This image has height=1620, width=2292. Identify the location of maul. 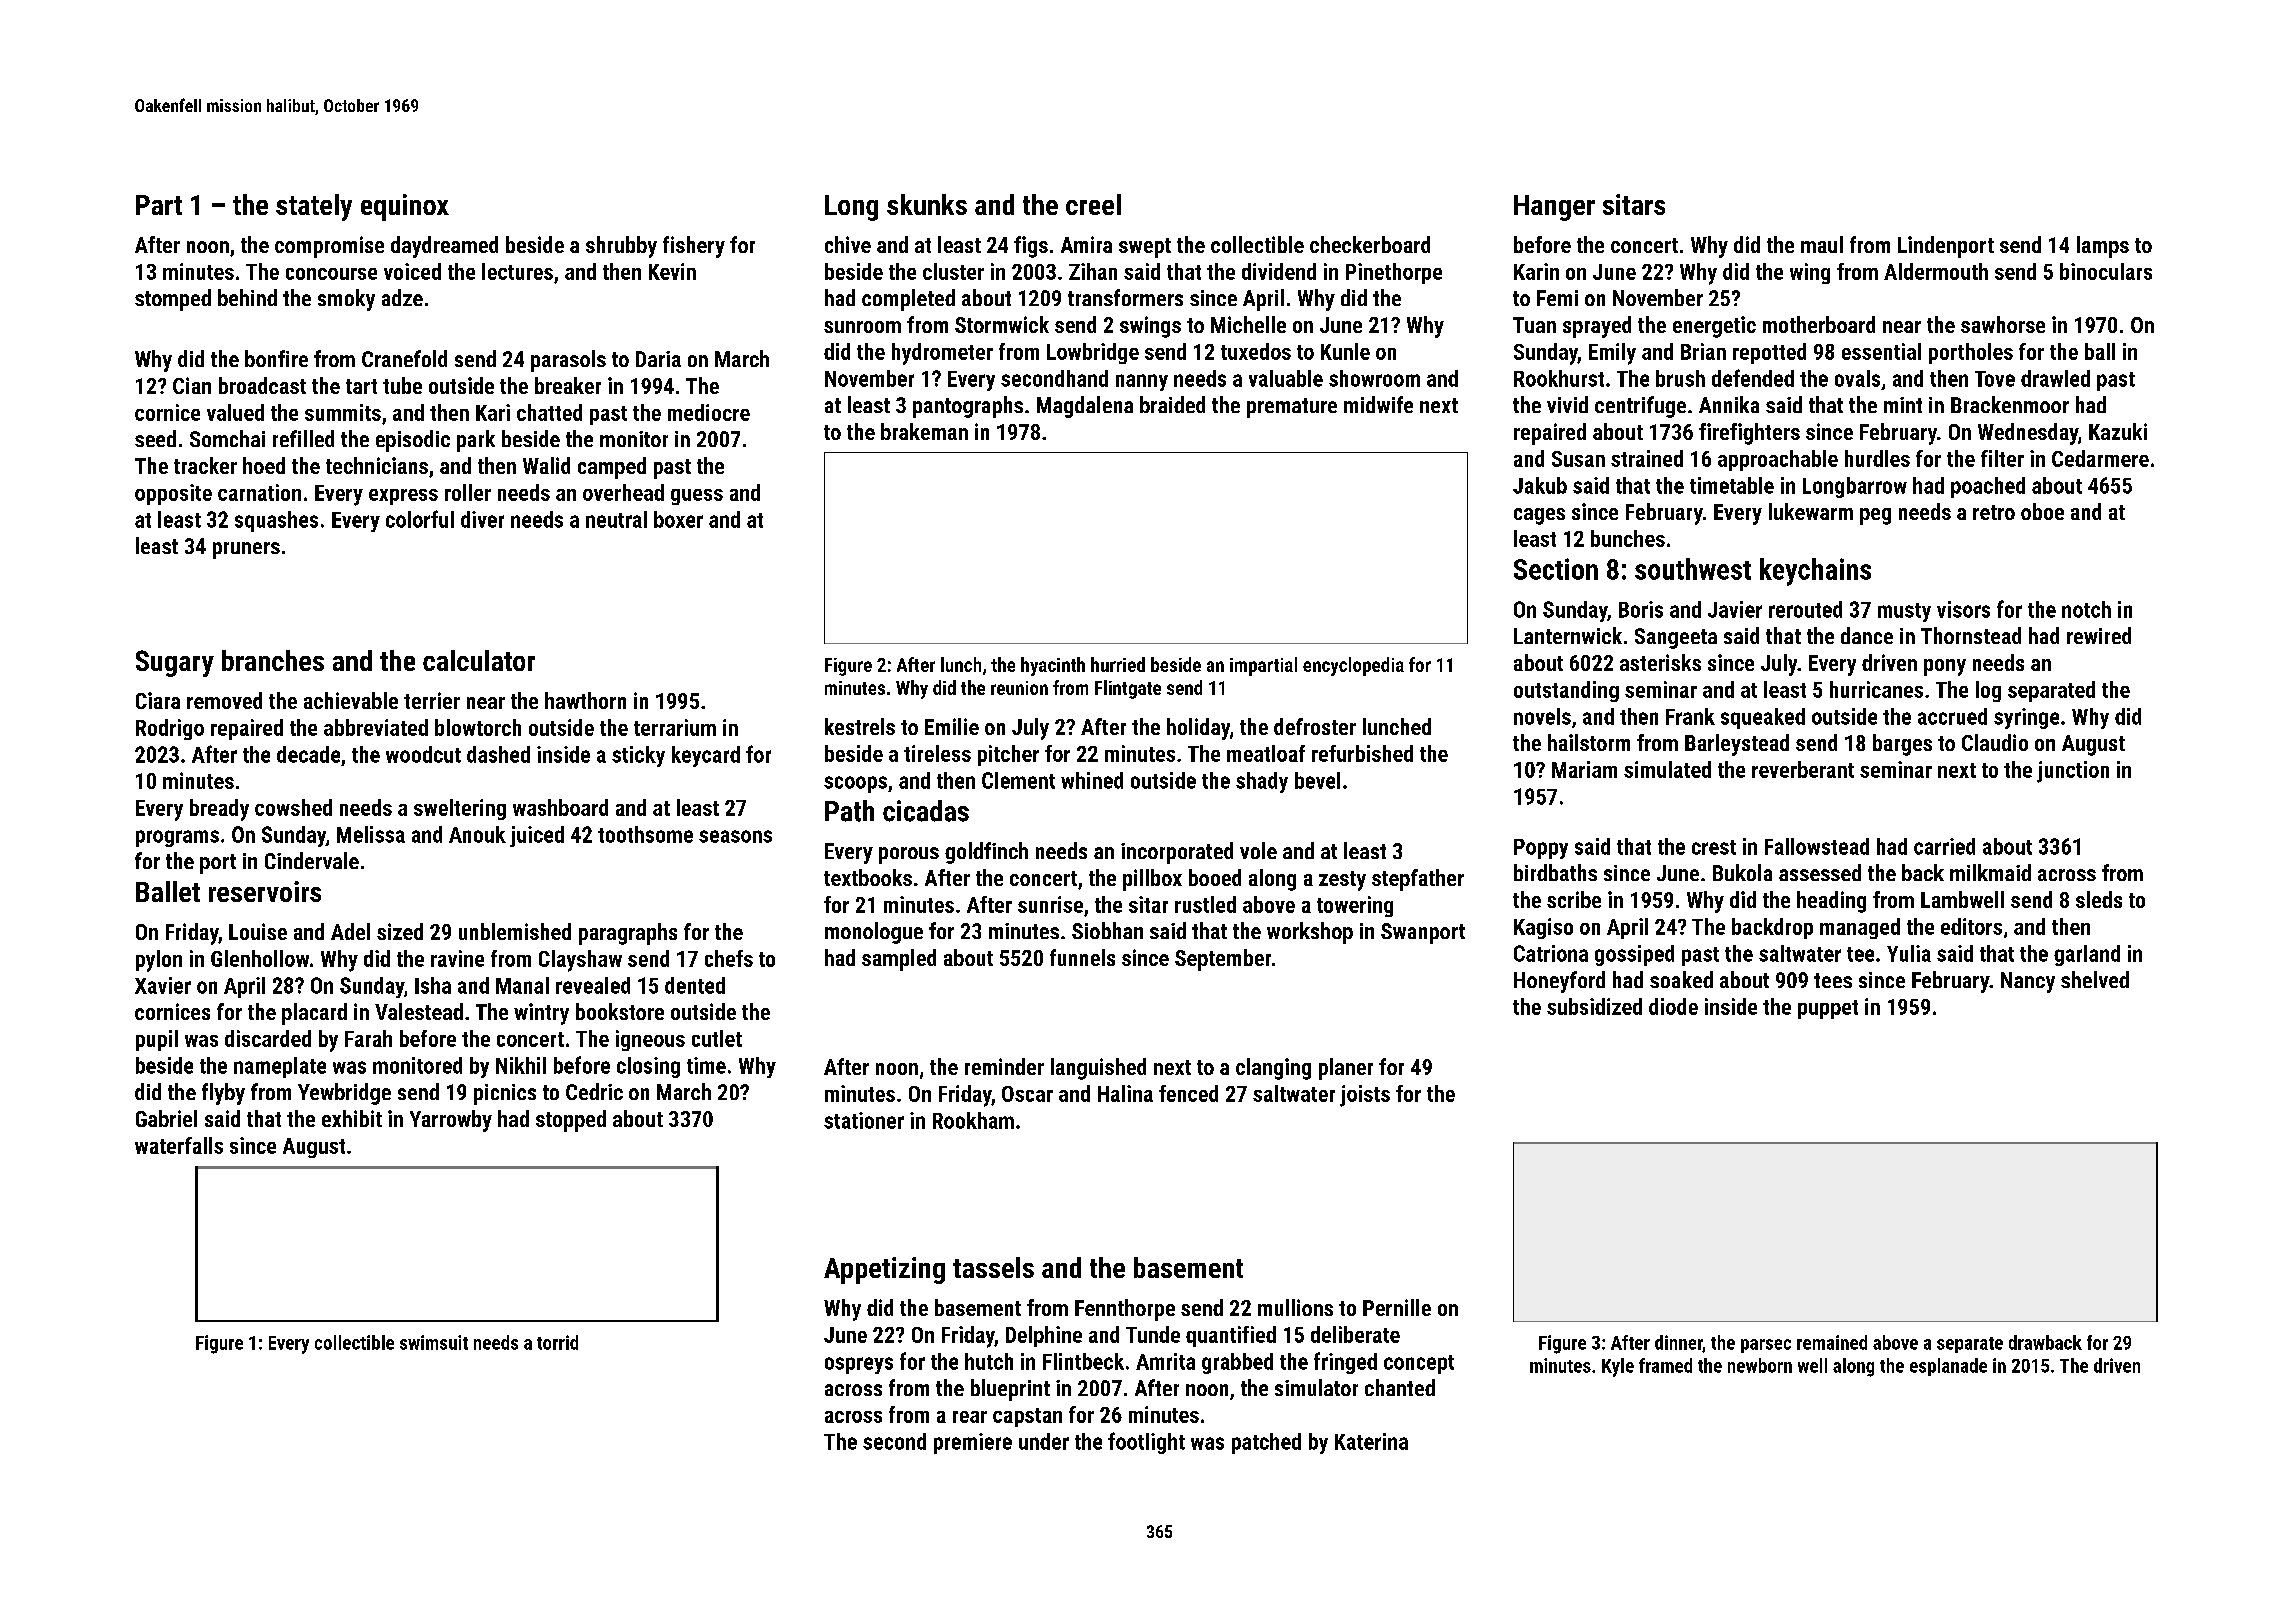
(1822, 244).
